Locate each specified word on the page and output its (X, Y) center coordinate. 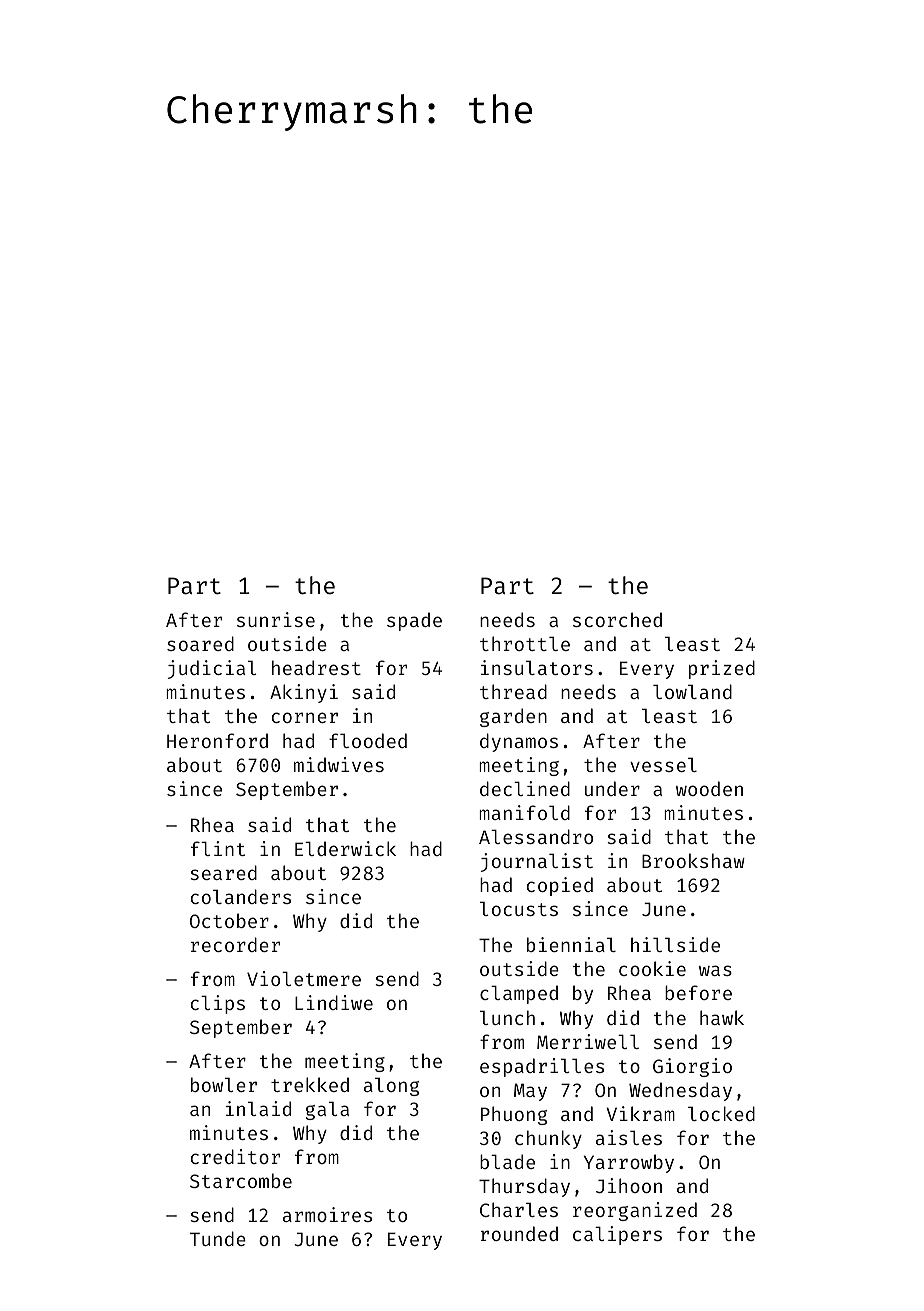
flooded (368, 740)
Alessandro (536, 836)
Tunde (218, 1238)
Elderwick (345, 848)
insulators (537, 667)
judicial (212, 669)
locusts (519, 908)
